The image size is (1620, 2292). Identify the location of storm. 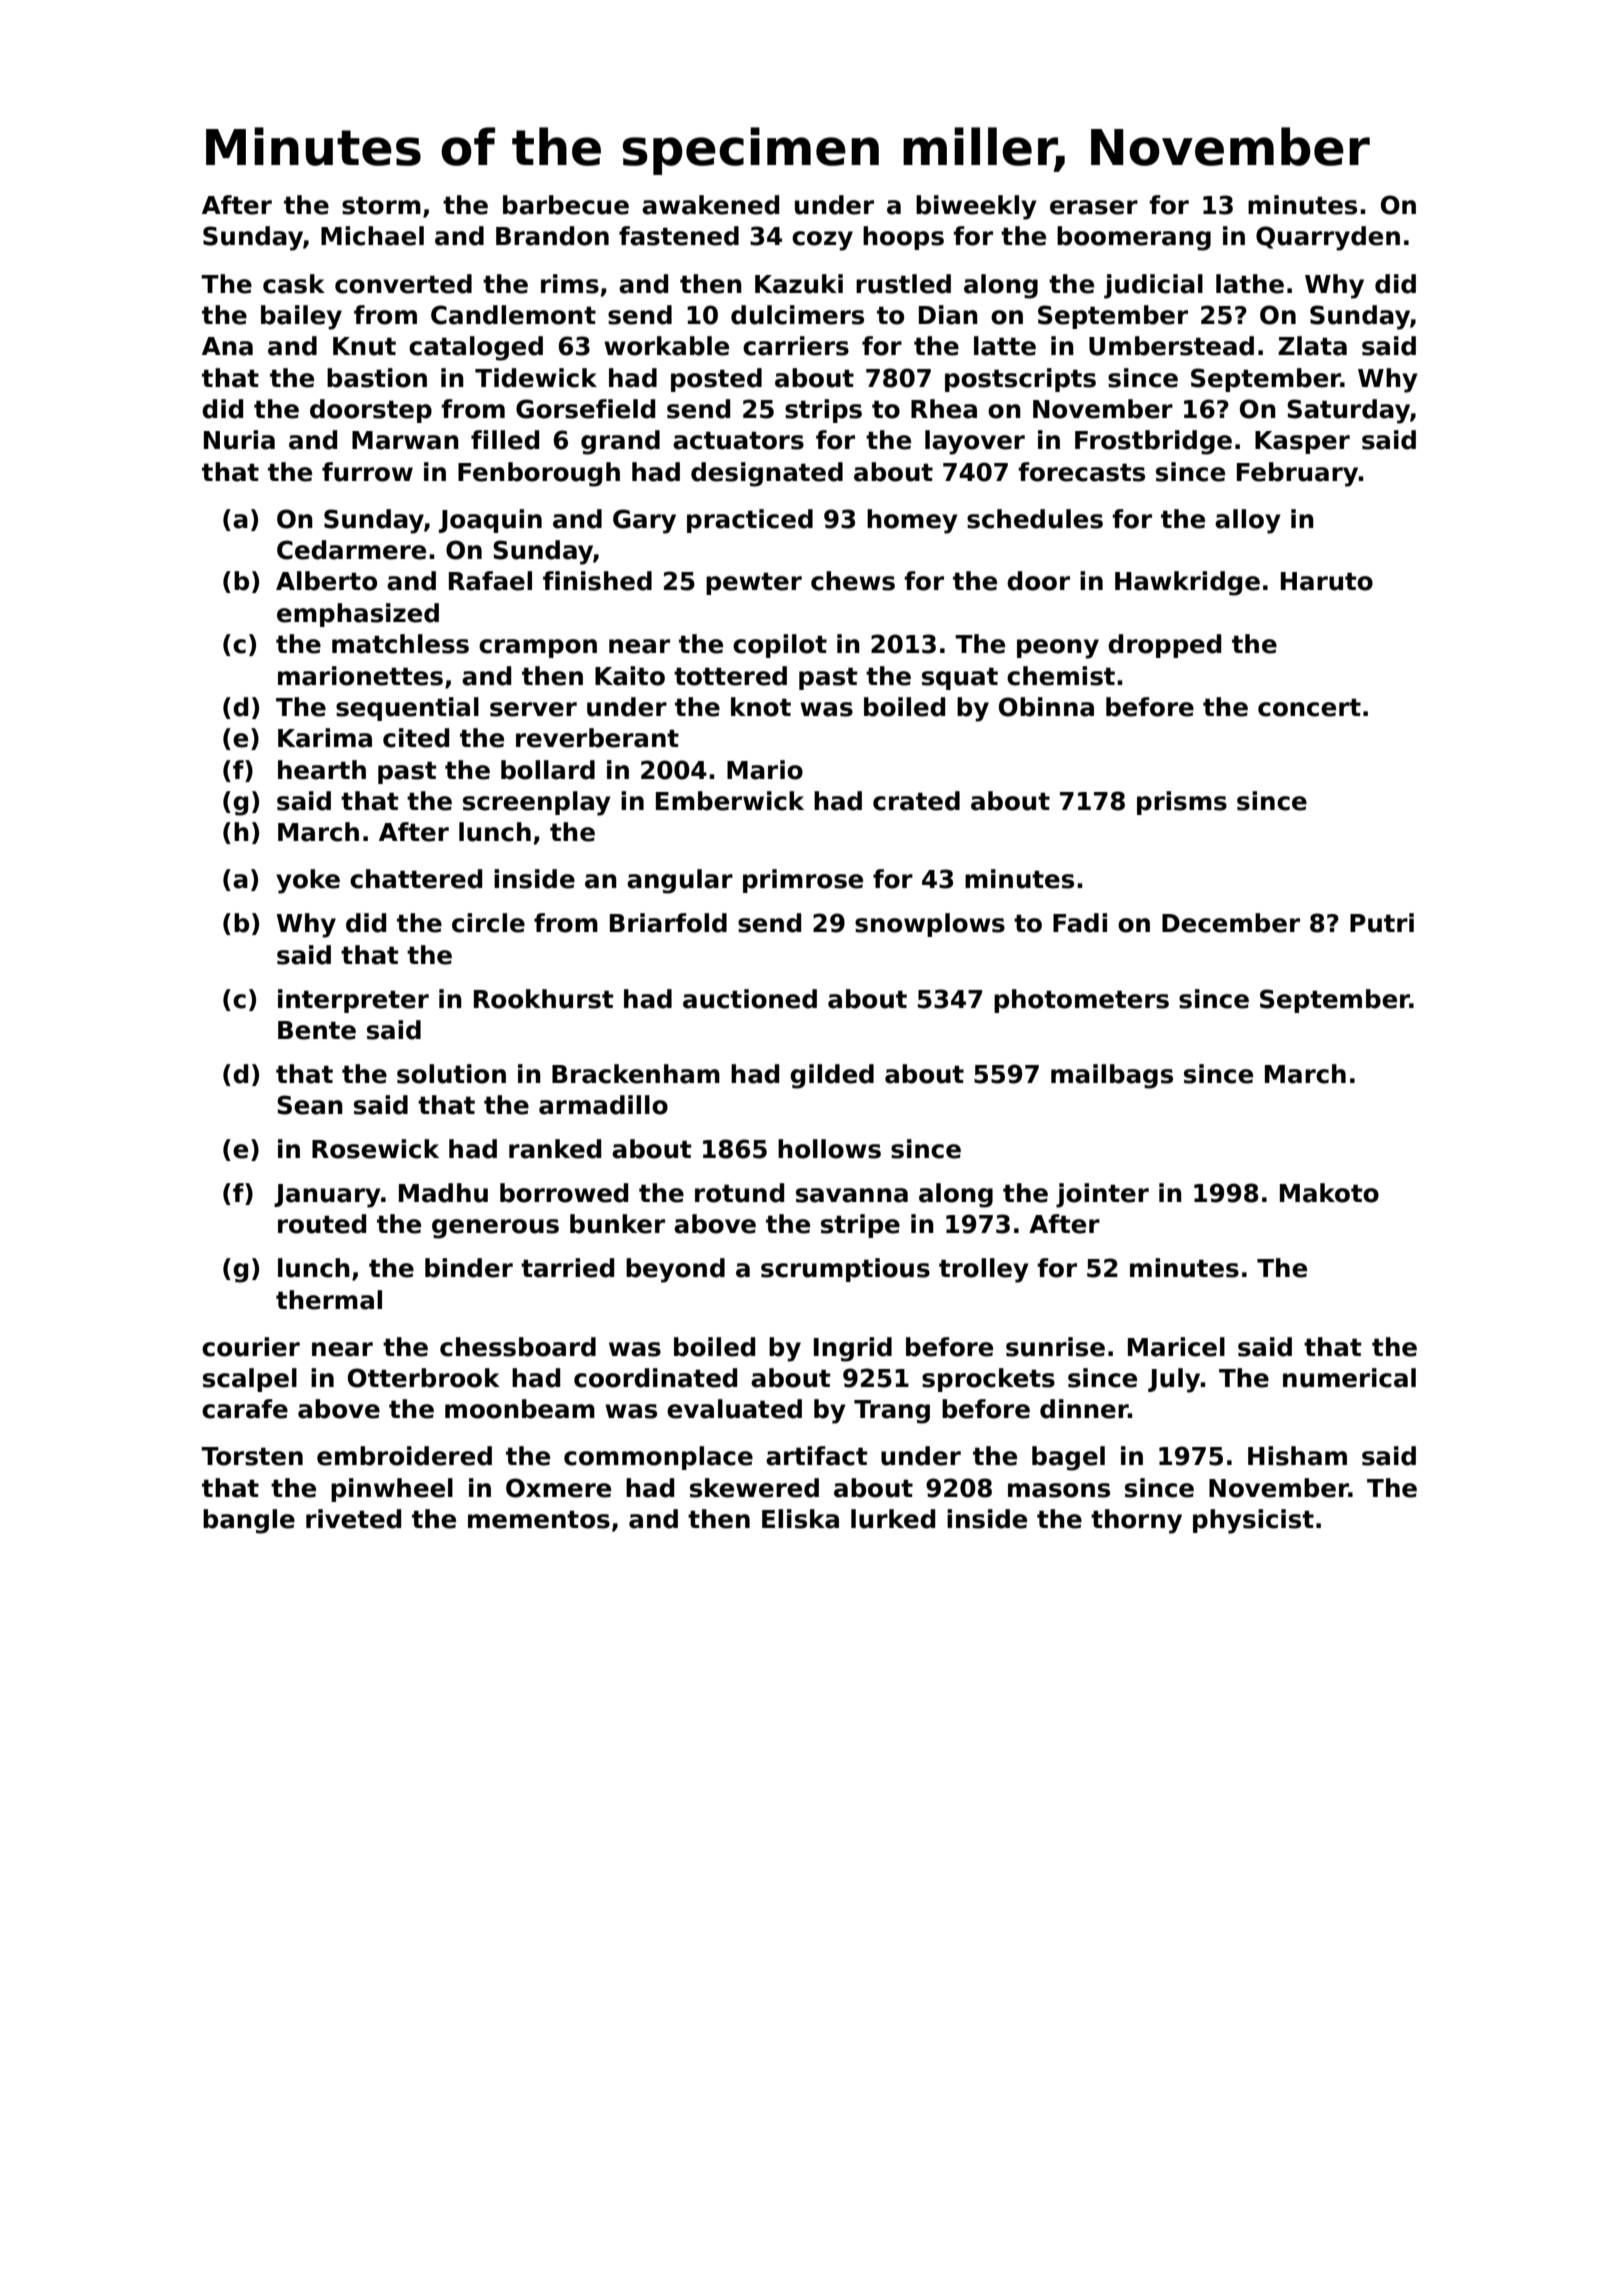
(381, 205).
